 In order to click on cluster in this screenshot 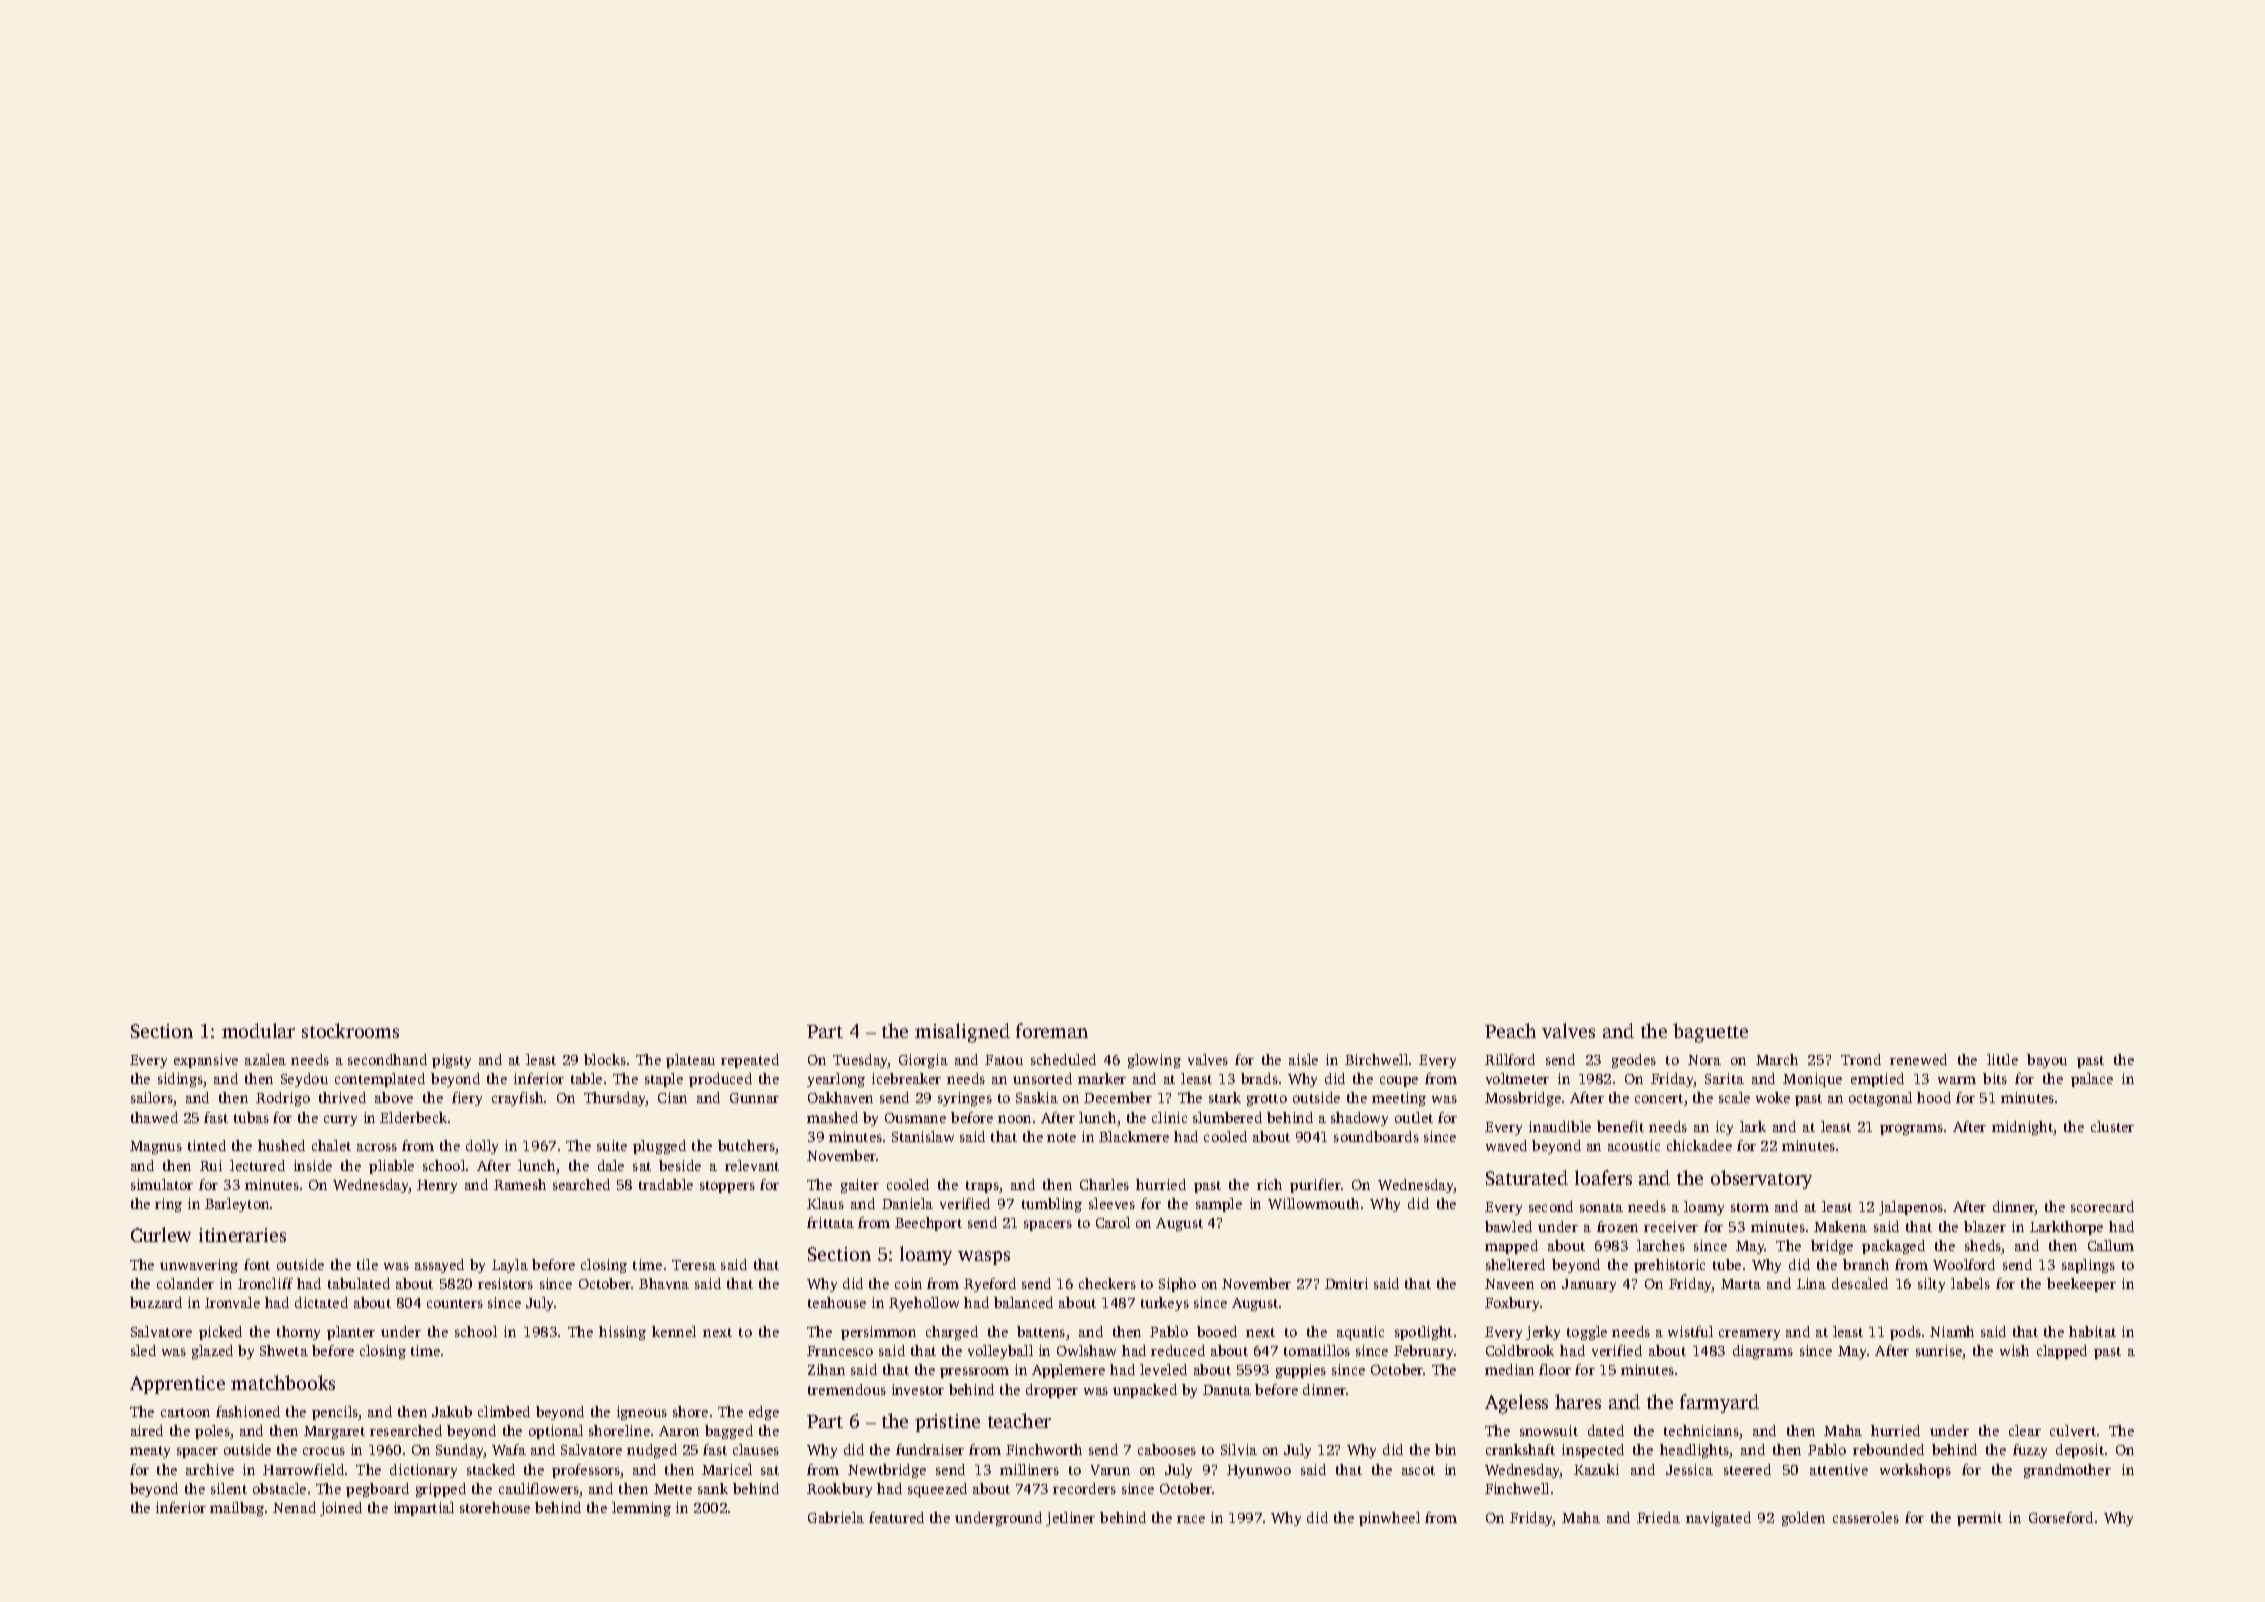, I will do `click(2112, 1126)`.
